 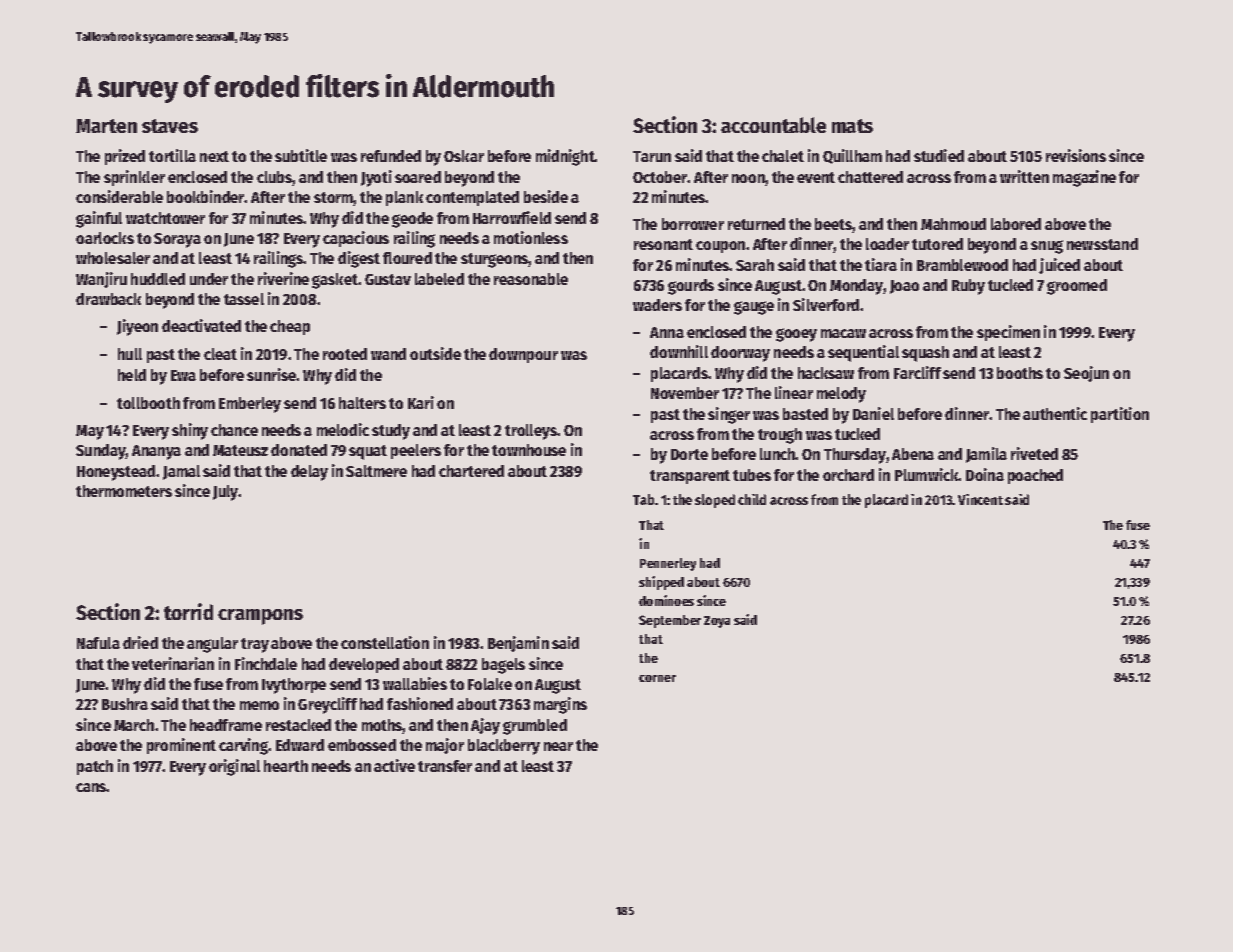 What do you see at coordinates (773, 125) in the screenshot?
I see `accountable` at bounding box center [773, 125].
